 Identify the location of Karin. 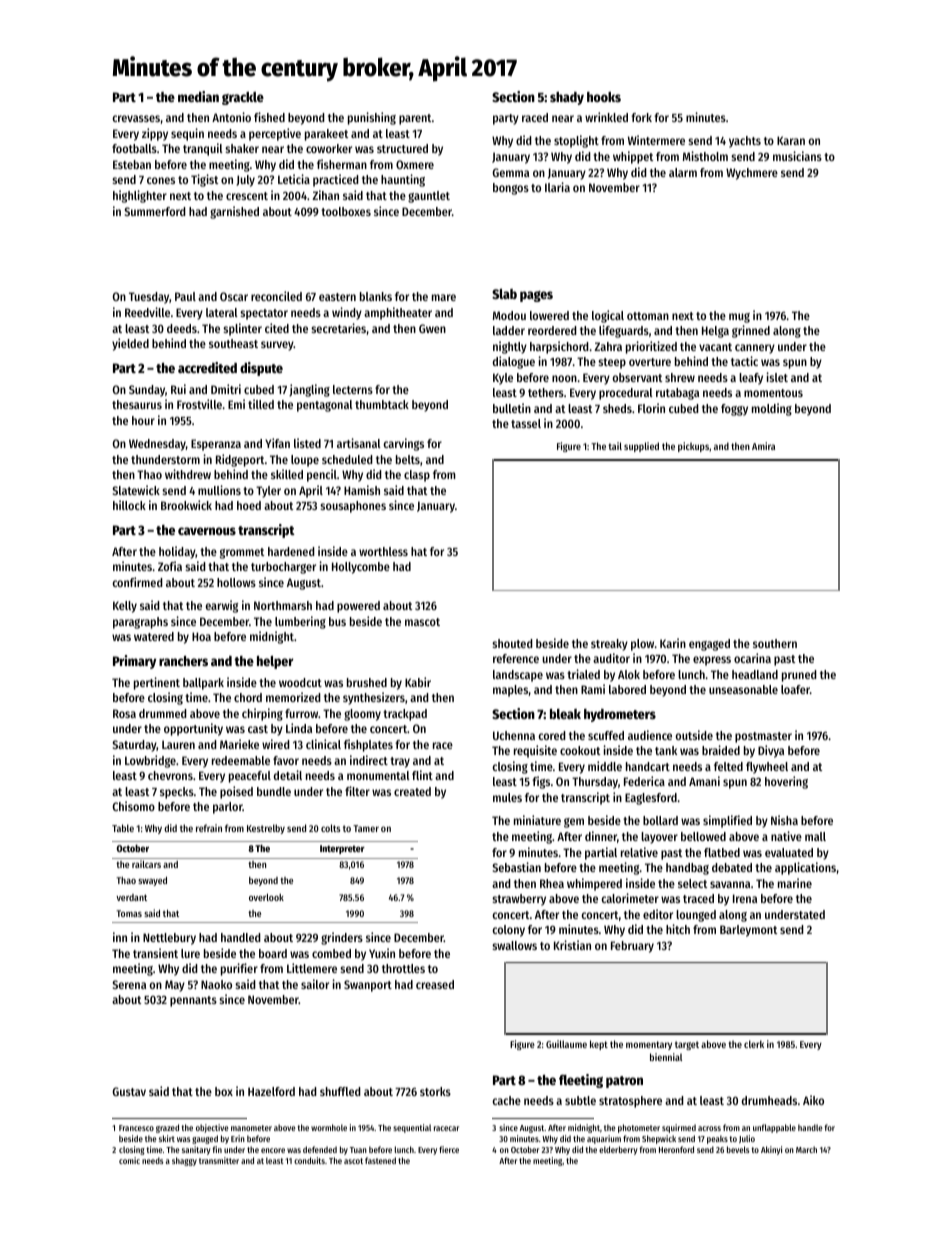
(673, 643).
